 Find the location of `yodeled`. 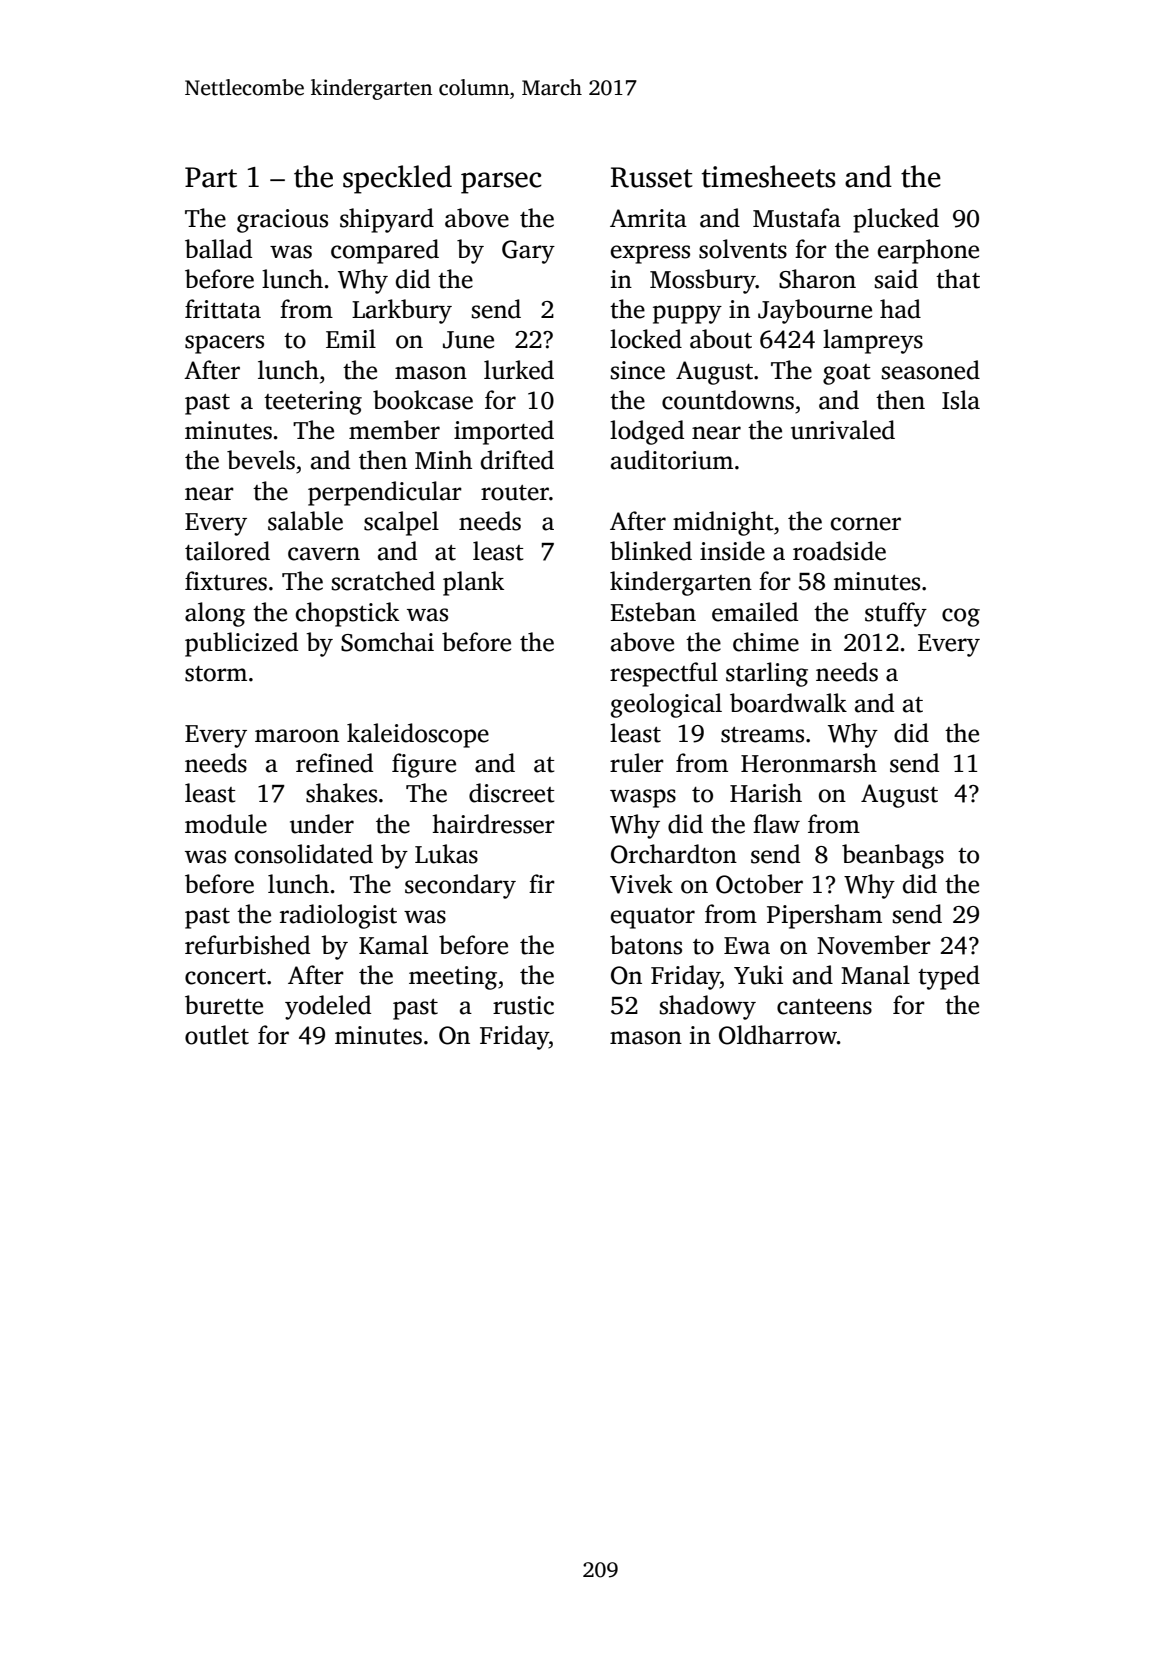

yodeled is located at coordinates (328, 1007).
